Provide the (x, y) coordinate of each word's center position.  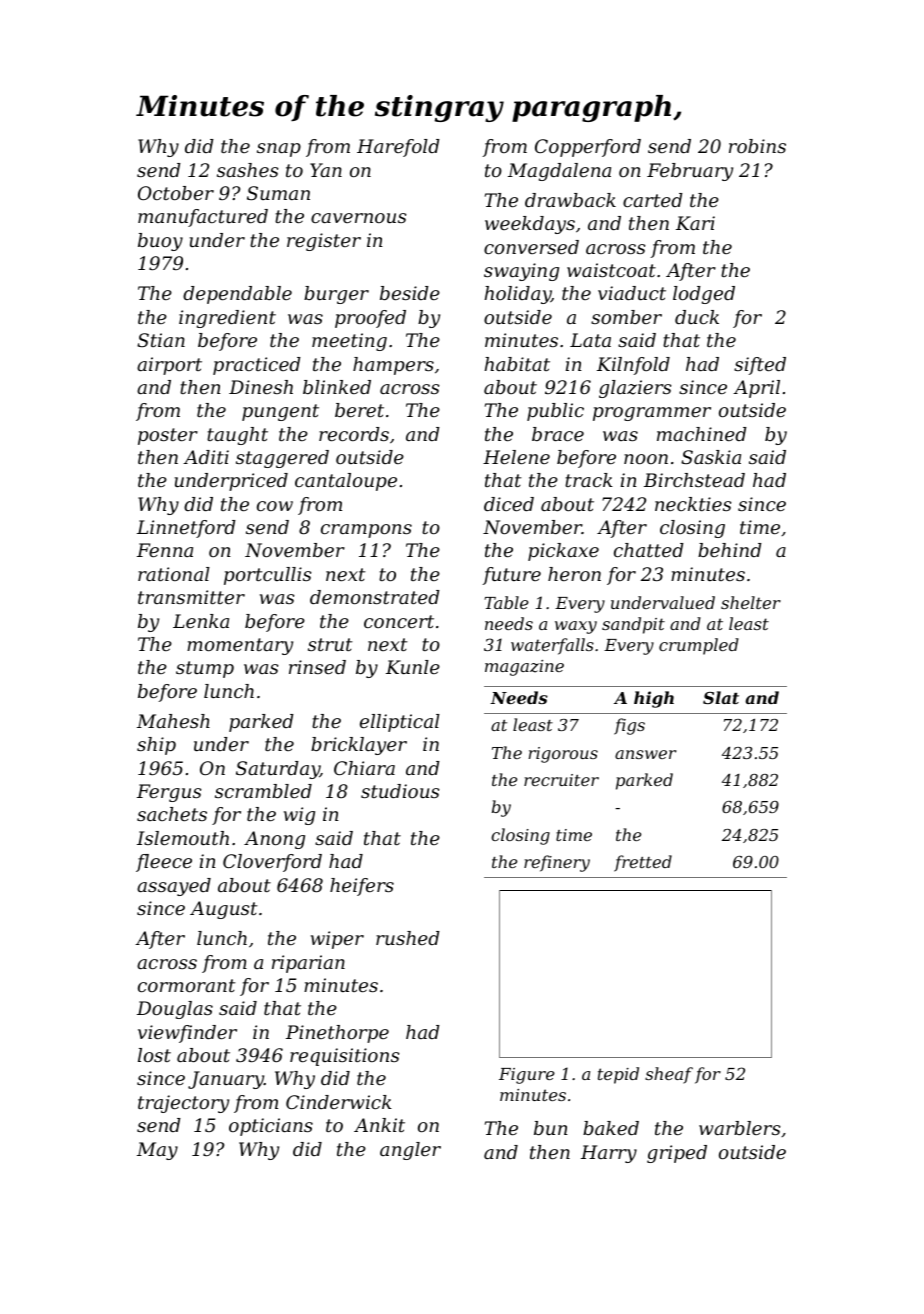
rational (174, 574)
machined (702, 434)
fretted (643, 863)
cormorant (187, 985)
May (157, 1151)
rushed (408, 938)
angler (410, 1151)
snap (279, 150)
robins (757, 146)
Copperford (588, 148)
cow (275, 506)
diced (509, 504)
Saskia (711, 457)
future (511, 576)
